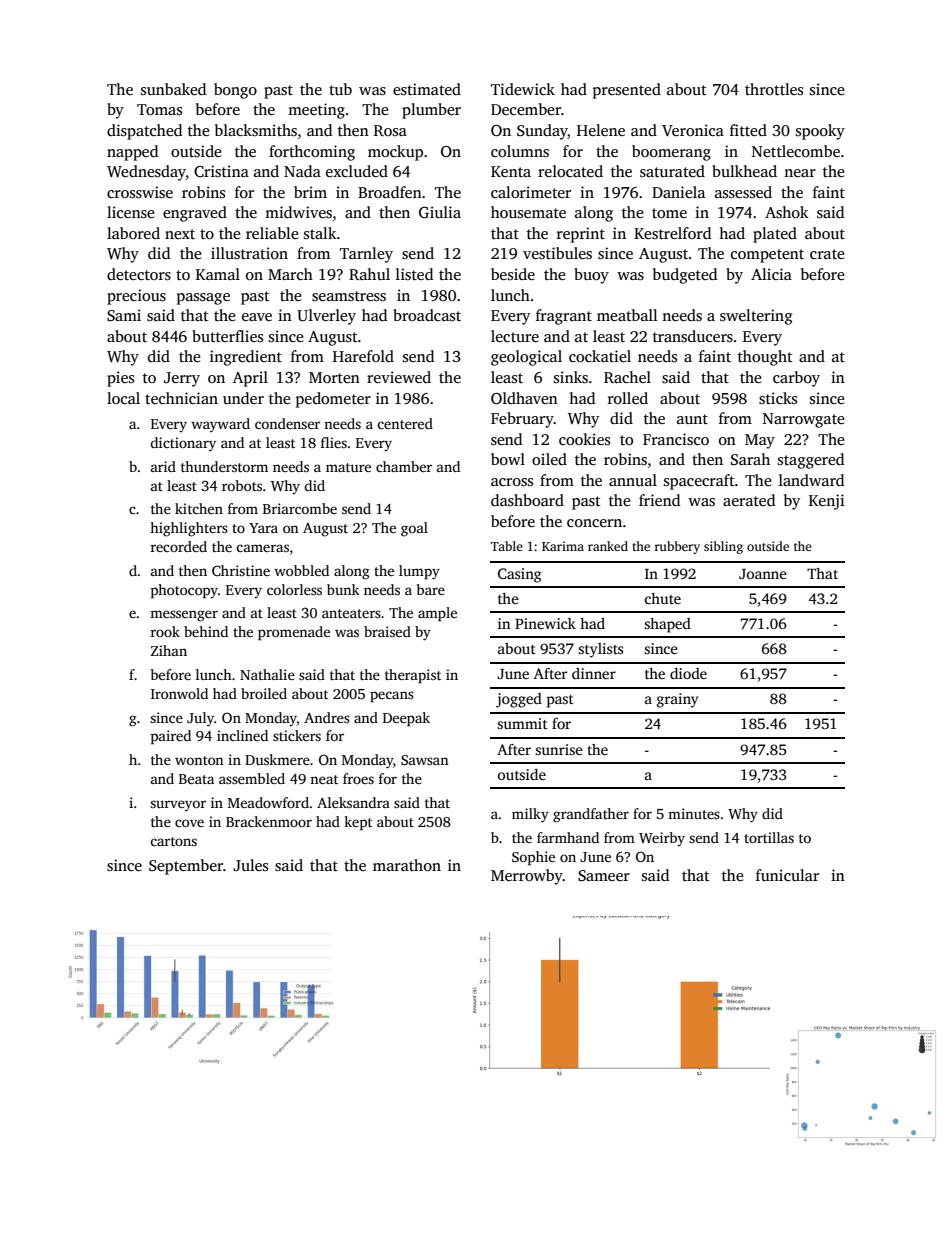 This screenshot has height=1233, width=952. What do you see at coordinates (183, 444) in the screenshot?
I see `dictionary` at bounding box center [183, 444].
